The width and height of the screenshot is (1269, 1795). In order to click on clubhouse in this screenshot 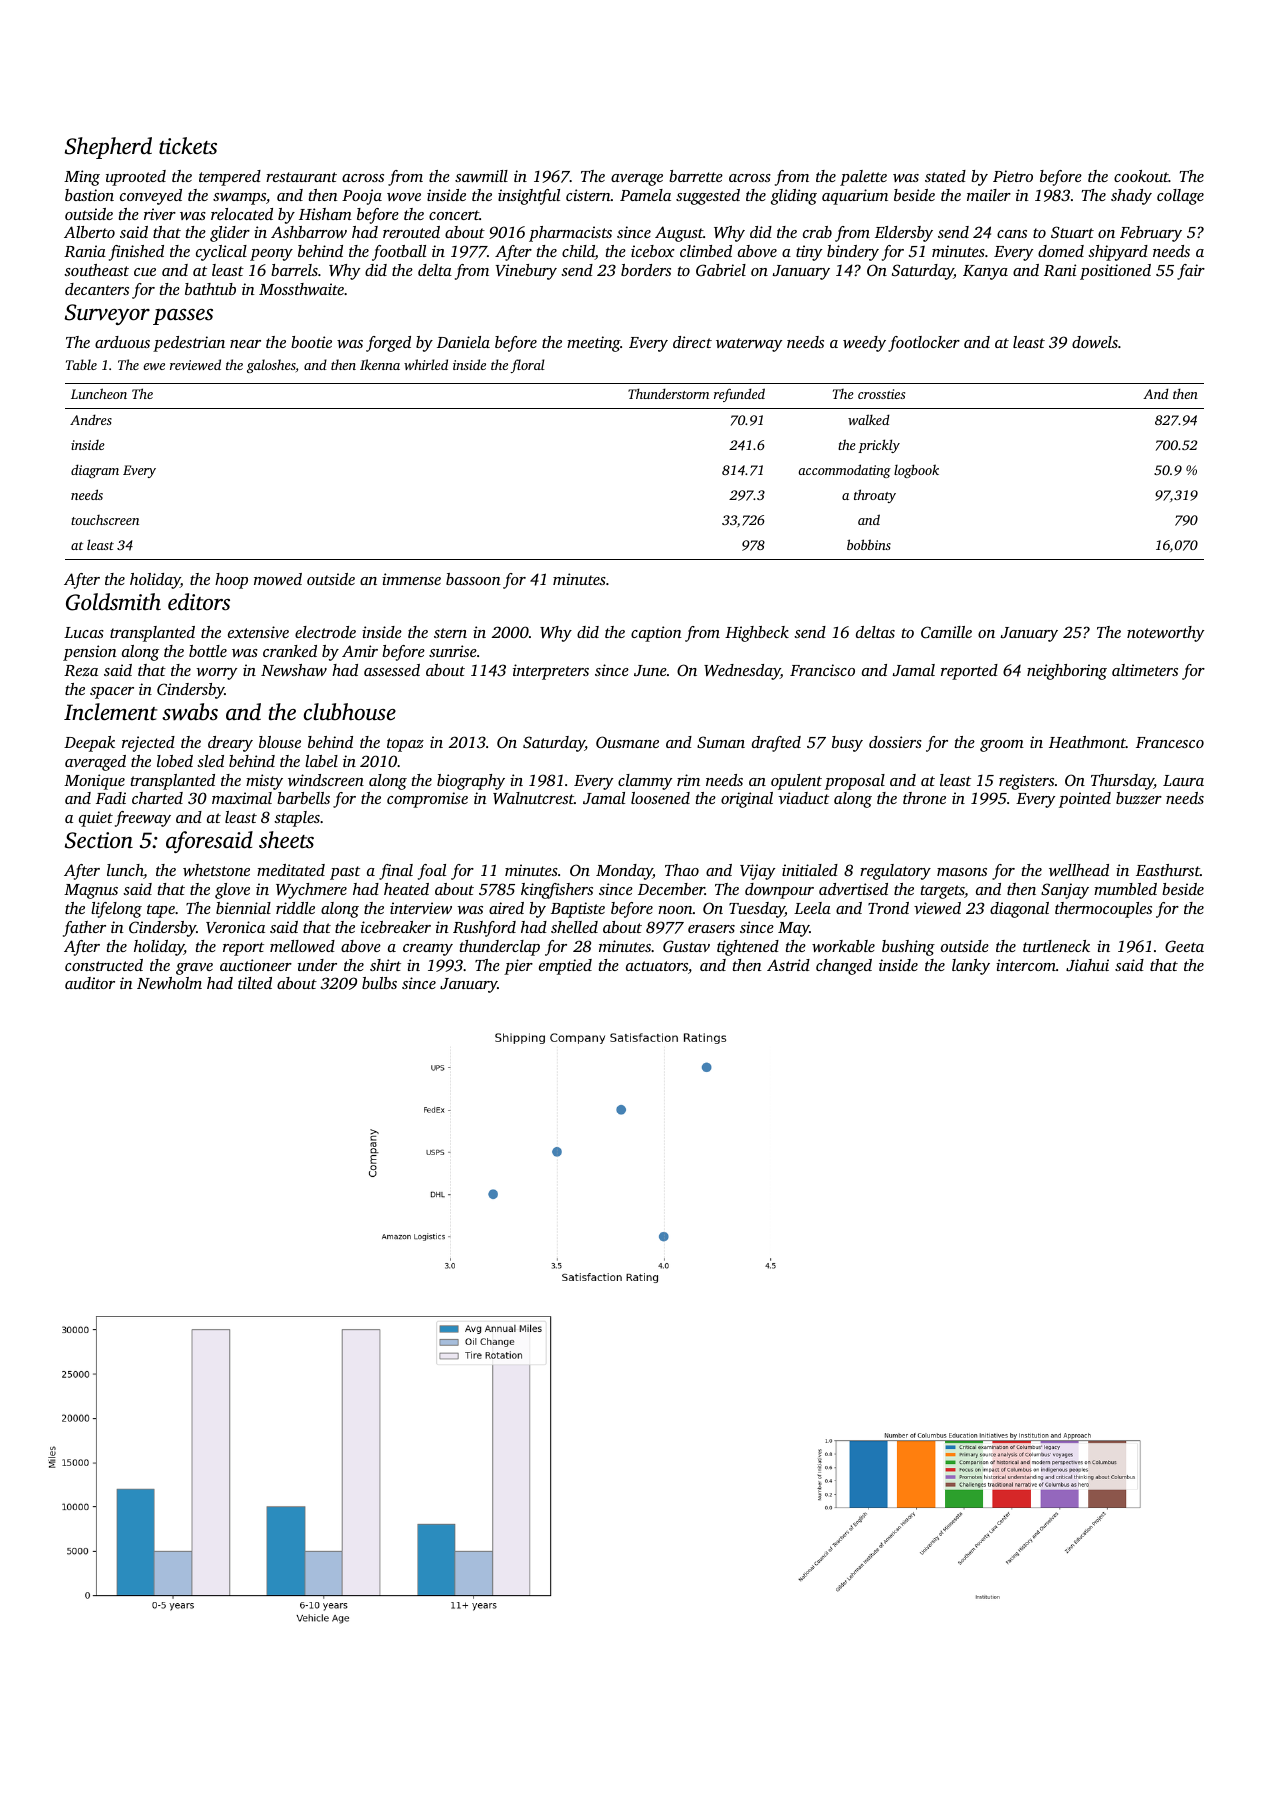, I will do `click(350, 712)`.
